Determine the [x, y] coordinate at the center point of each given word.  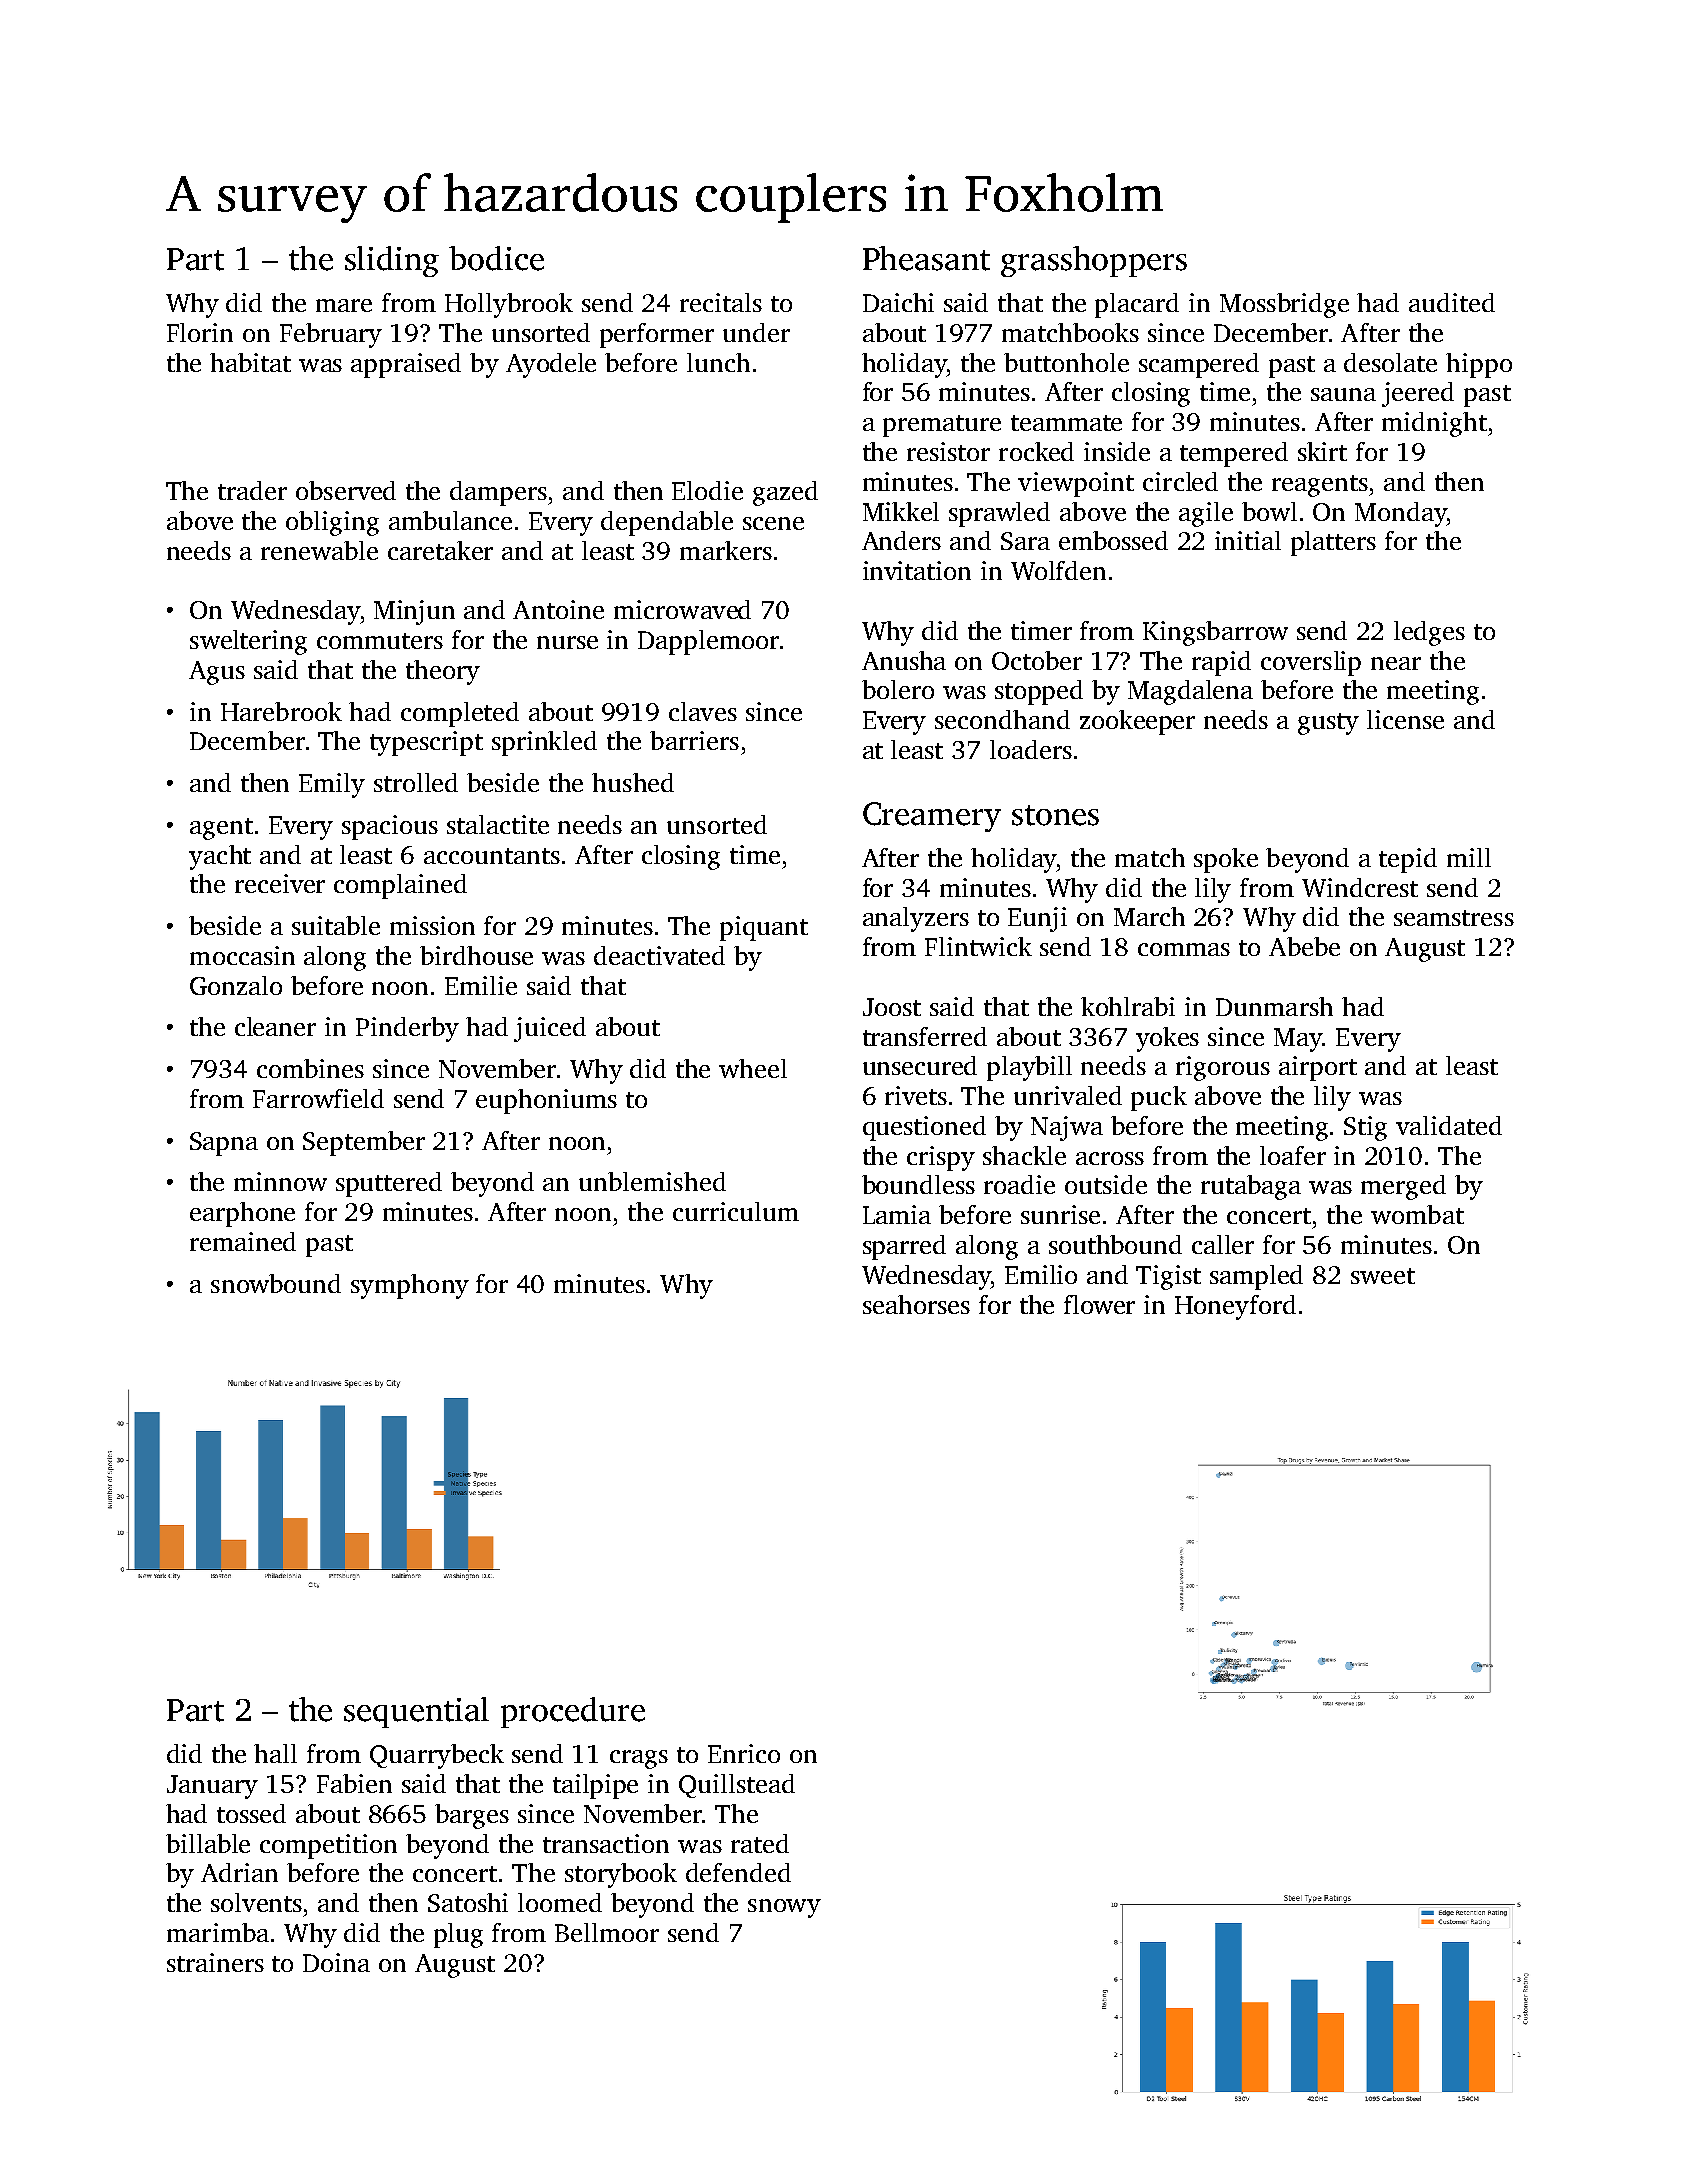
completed [460, 714]
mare [344, 305]
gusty [1328, 724]
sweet [1383, 1276]
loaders [1031, 749]
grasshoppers [1094, 261]
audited [1452, 302]
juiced [550, 1029]
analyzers [916, 919]
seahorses [916, 1304]
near [1396, 663]
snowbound [276, 1283]
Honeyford [1235, 1307]
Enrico [744, 1753]
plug [458, 1935]
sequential [416, 1712]
